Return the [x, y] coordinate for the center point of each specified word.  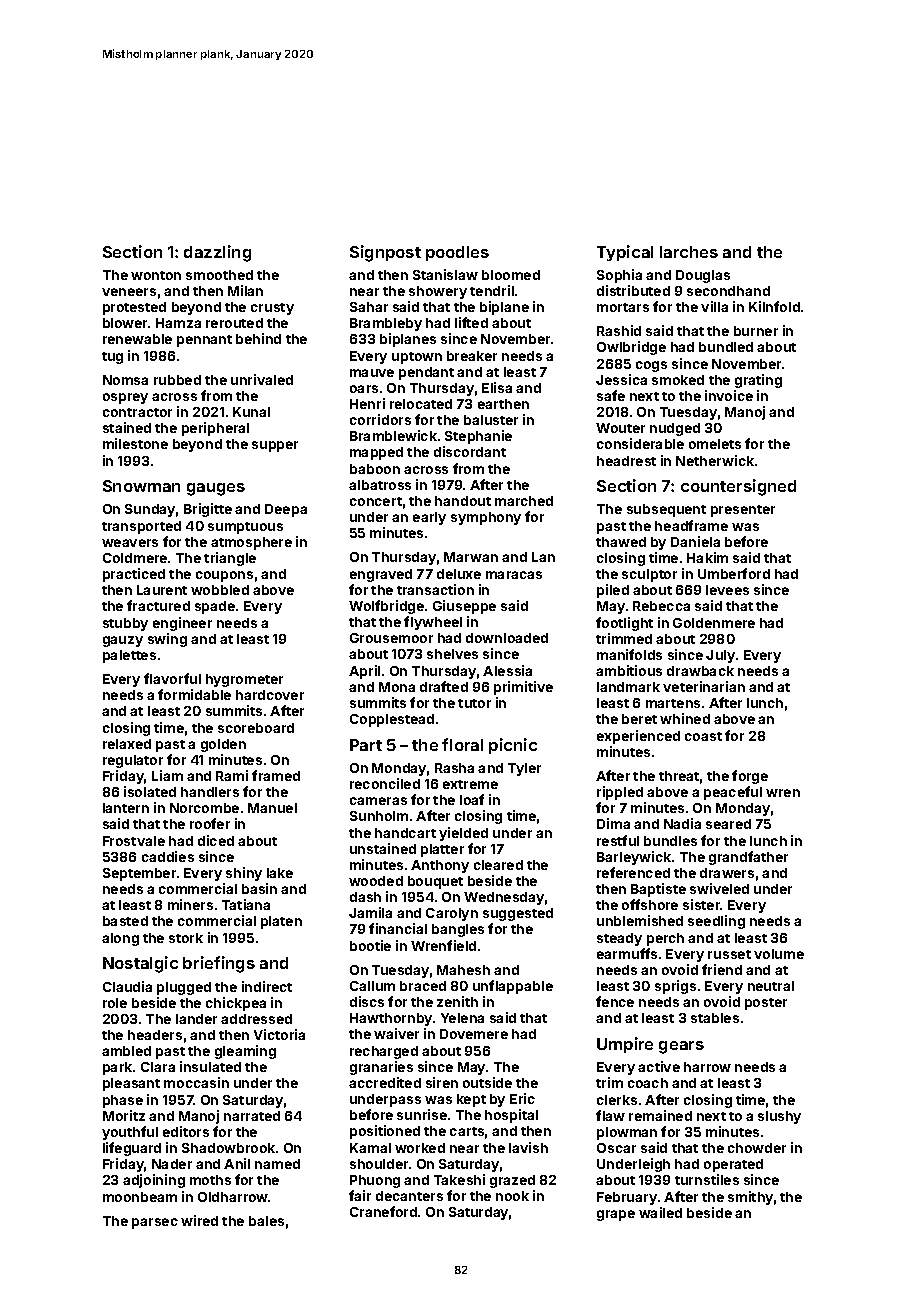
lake [280, 873]
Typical [625, 253]
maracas [514, 575]
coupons [224, 576]
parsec [155, 1223]
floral [462, 744]
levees [727, 590]
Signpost [385, 253]
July [720, 656]
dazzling [217, 253]
